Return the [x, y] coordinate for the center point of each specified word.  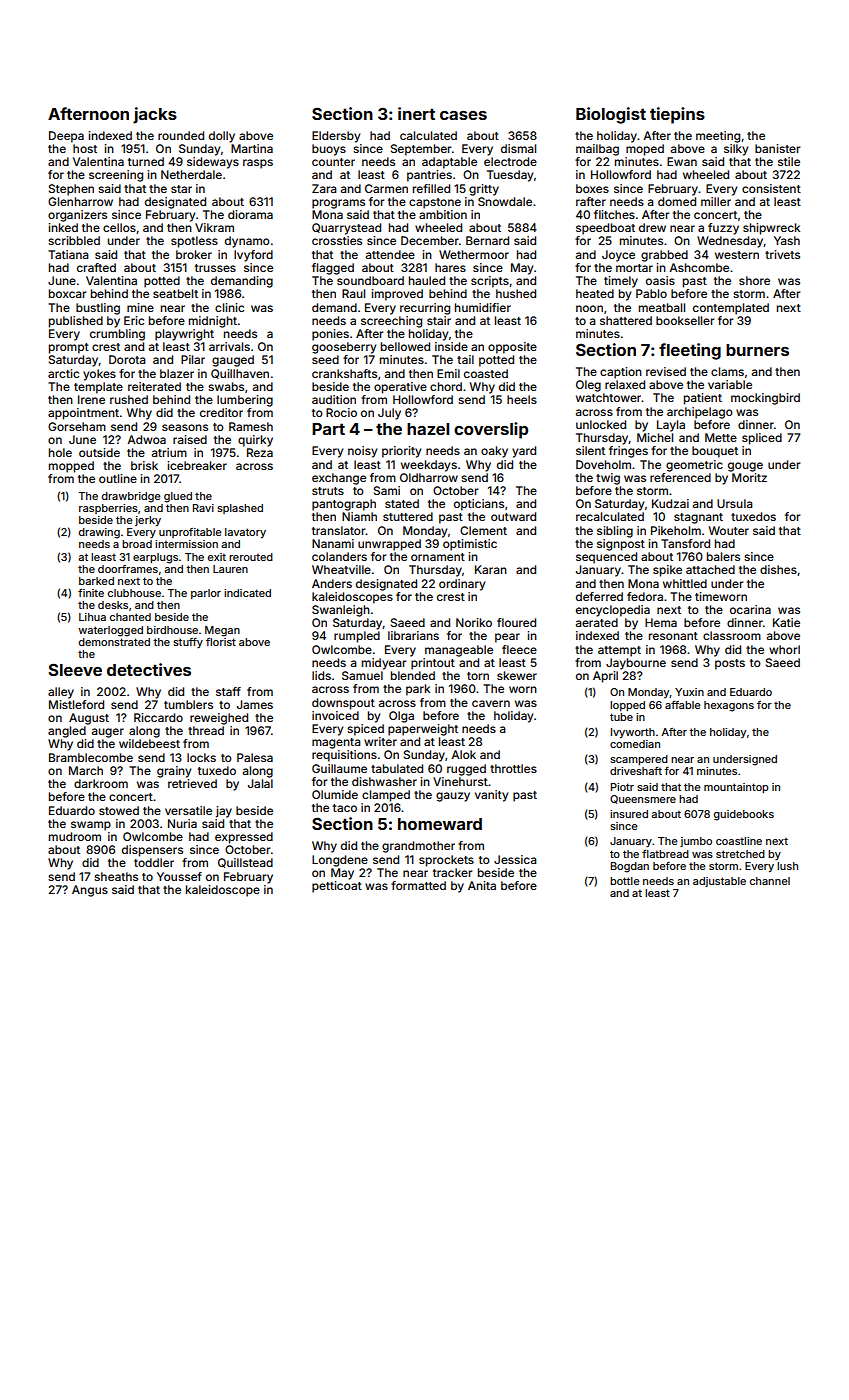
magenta [336, 743]
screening [116, 176]
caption [621, 373]
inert [416, 113]
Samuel [362, 675]
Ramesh [251, 426]
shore [754, 280]
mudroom [75, 836]
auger [108, 733]
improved [397, 295]
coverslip [491, 430]
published [76, 322]
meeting [718, 137]
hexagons [729, 706]
